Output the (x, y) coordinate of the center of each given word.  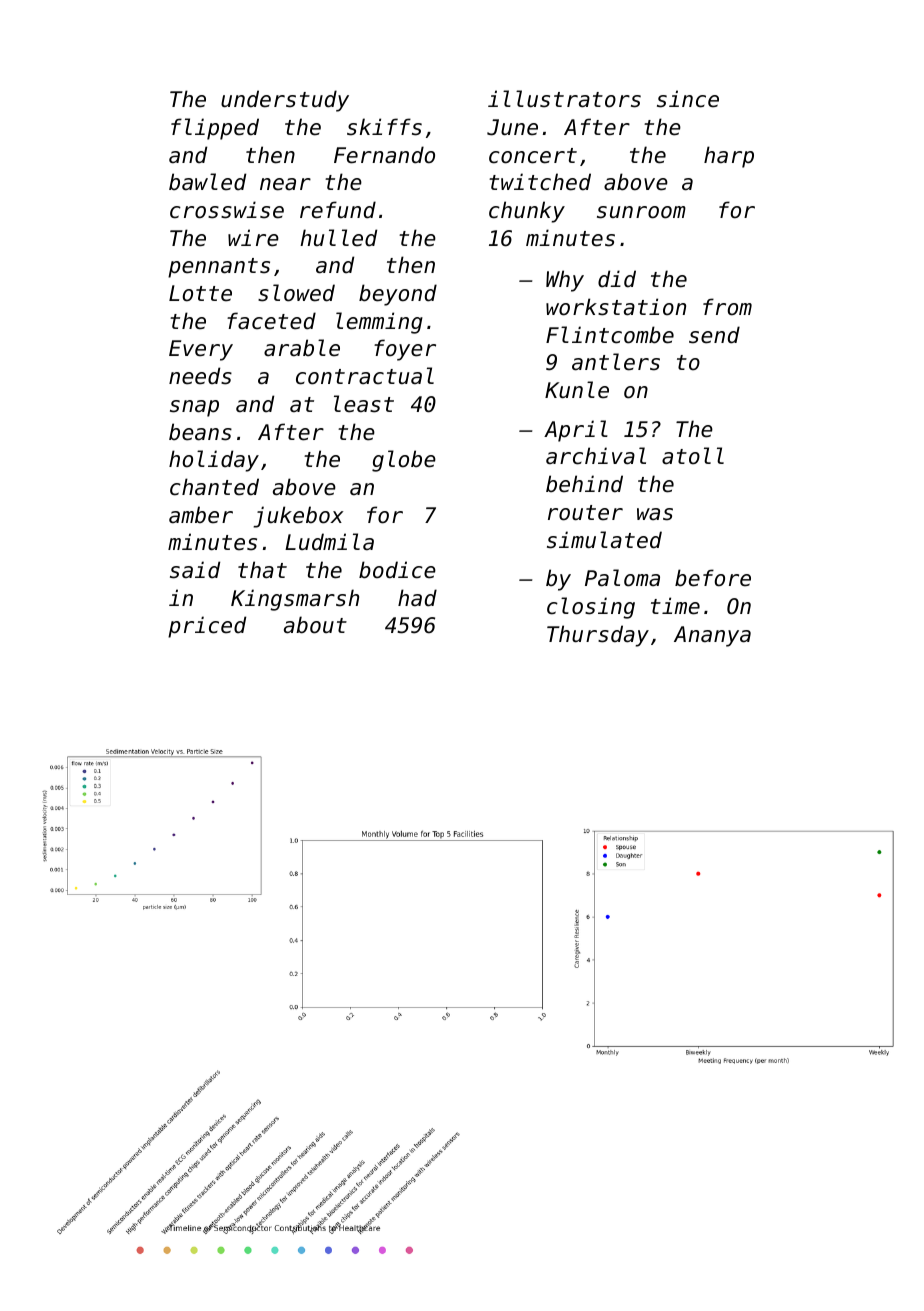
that (262, 570)
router (585, 513)
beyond (398, 295)
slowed (296, 293)
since (688, 99)
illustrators (564, 99)
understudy (285, 101)
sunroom (641, 212)
